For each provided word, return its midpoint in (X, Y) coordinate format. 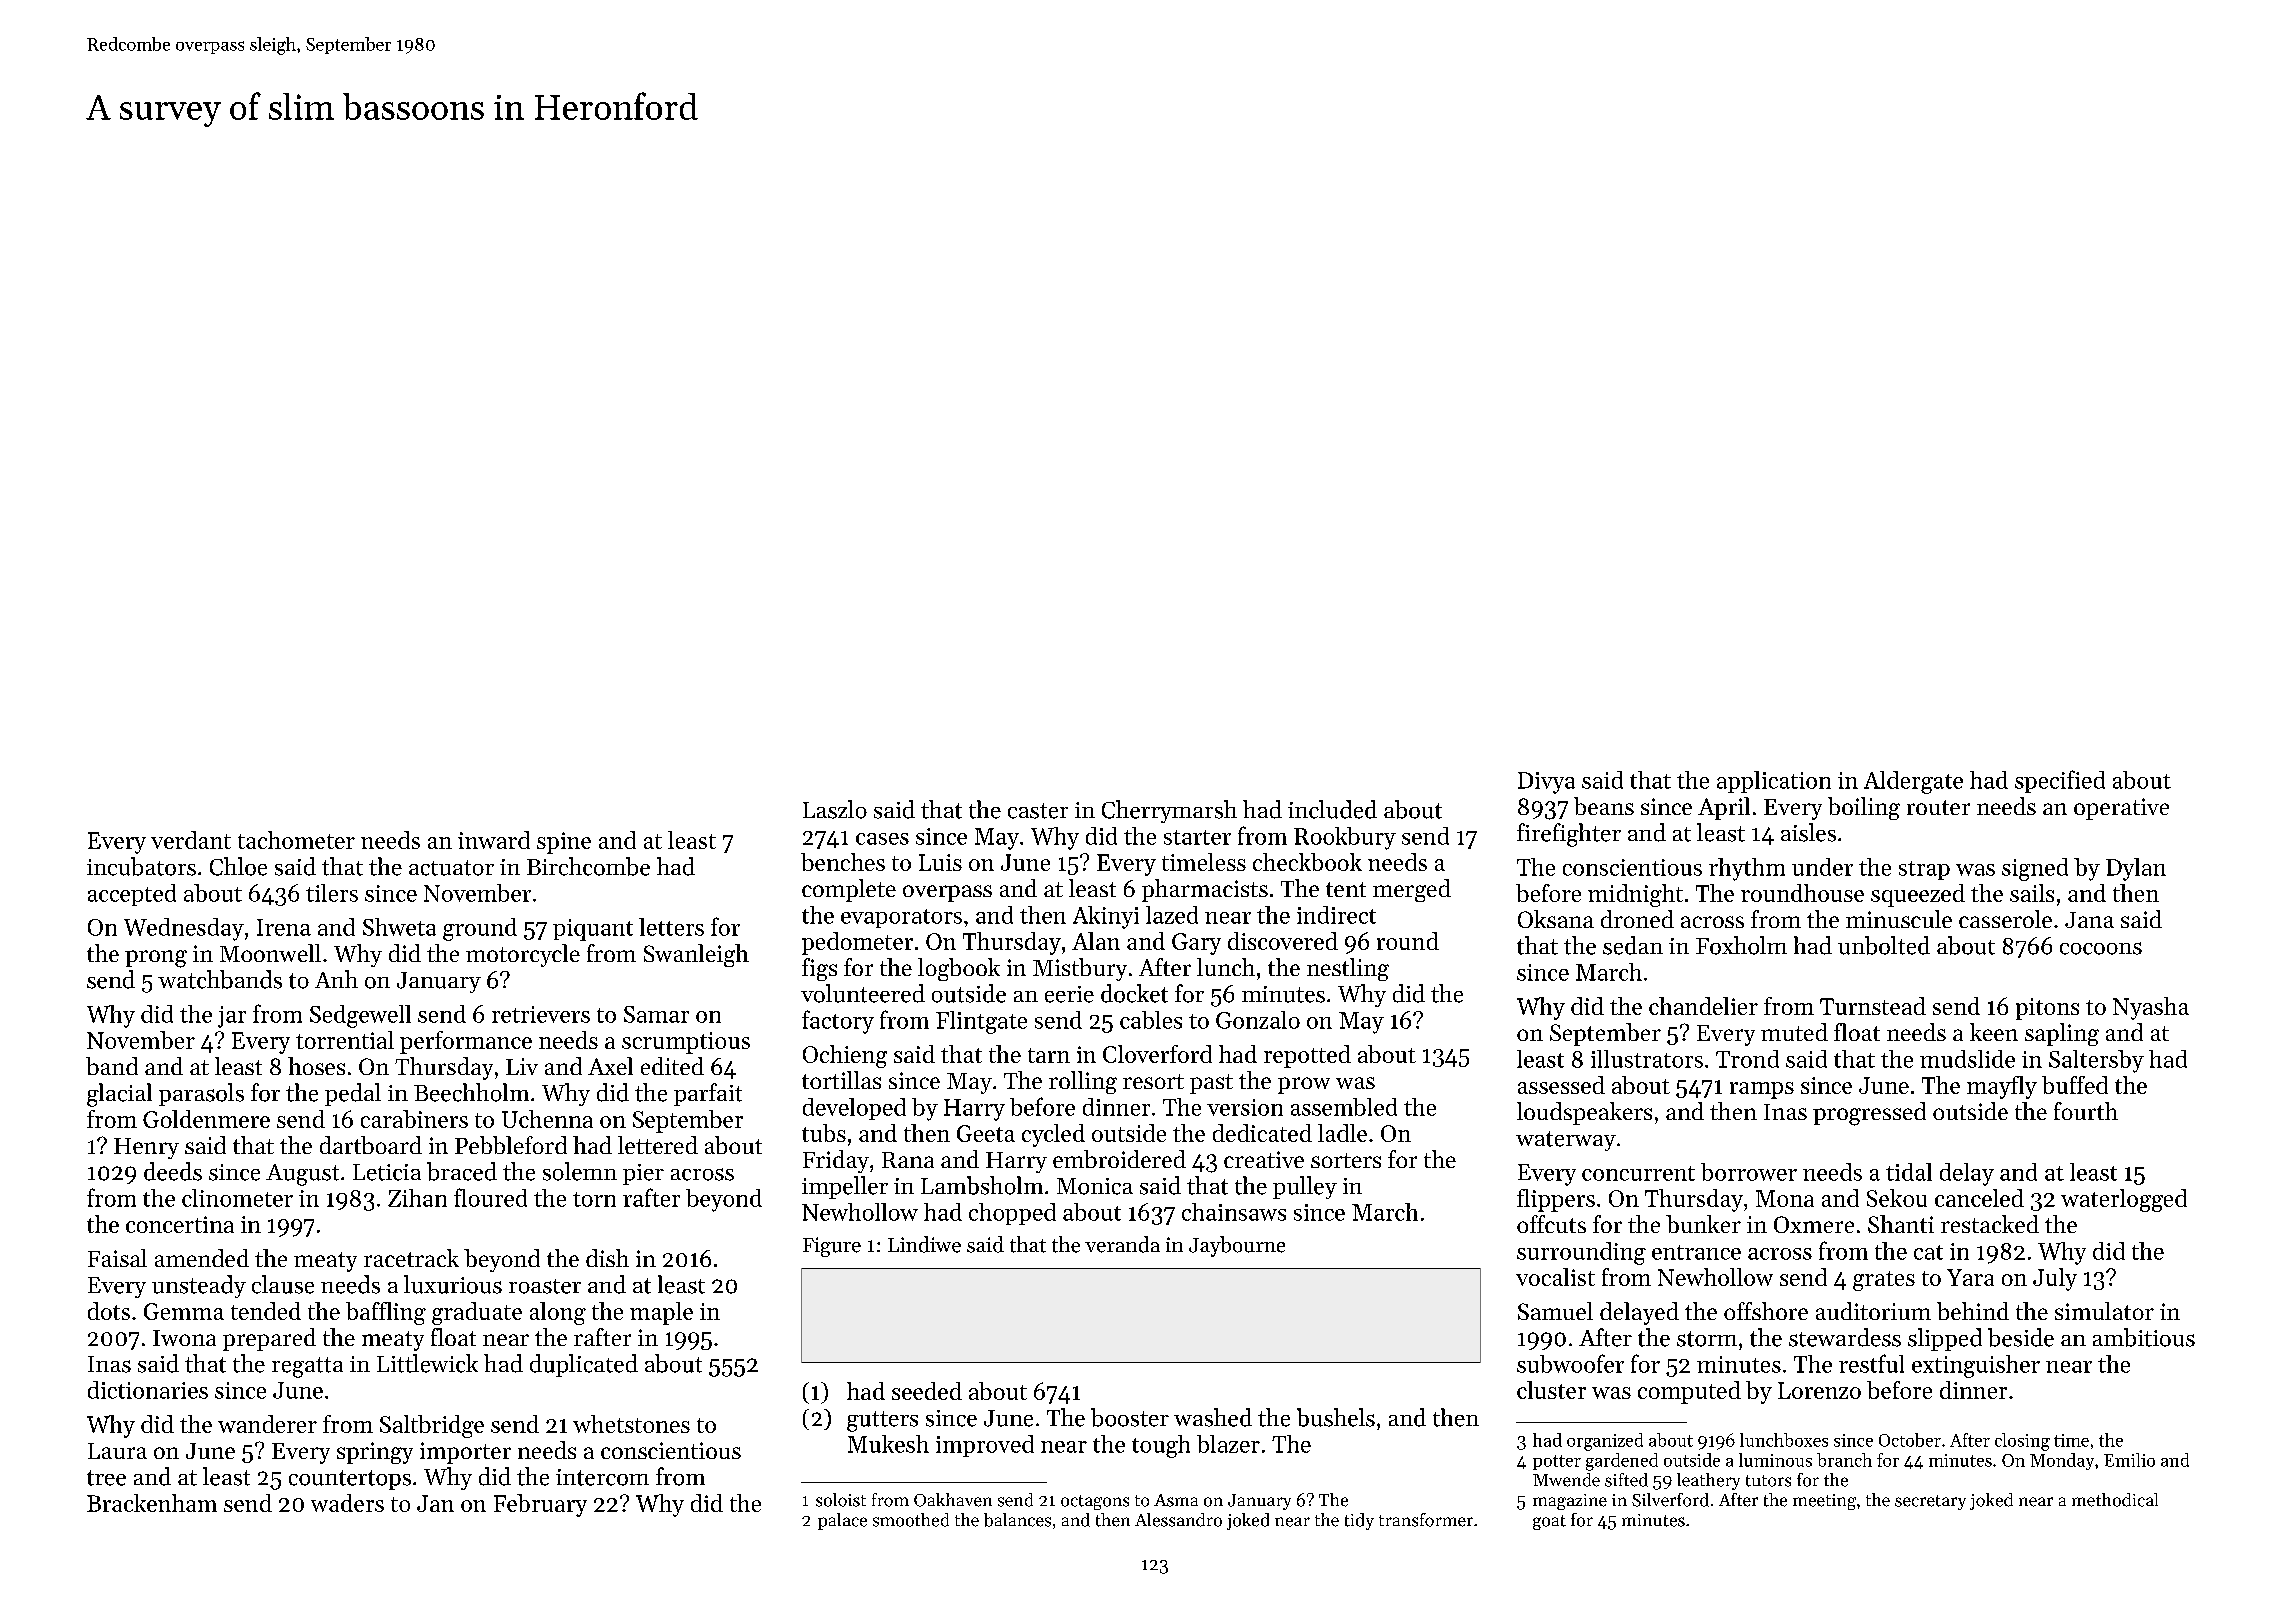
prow (1304, 1085)
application (1774, 782)
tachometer (296, 840)
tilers (332, 893)
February (540, 1505)
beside (2021, 1337)
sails (2032, 893)
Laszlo (835, 809)
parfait (708, 1094)
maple (661, 1313)
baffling (386, 1313)
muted (1794, 1032)
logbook (959, 969)
